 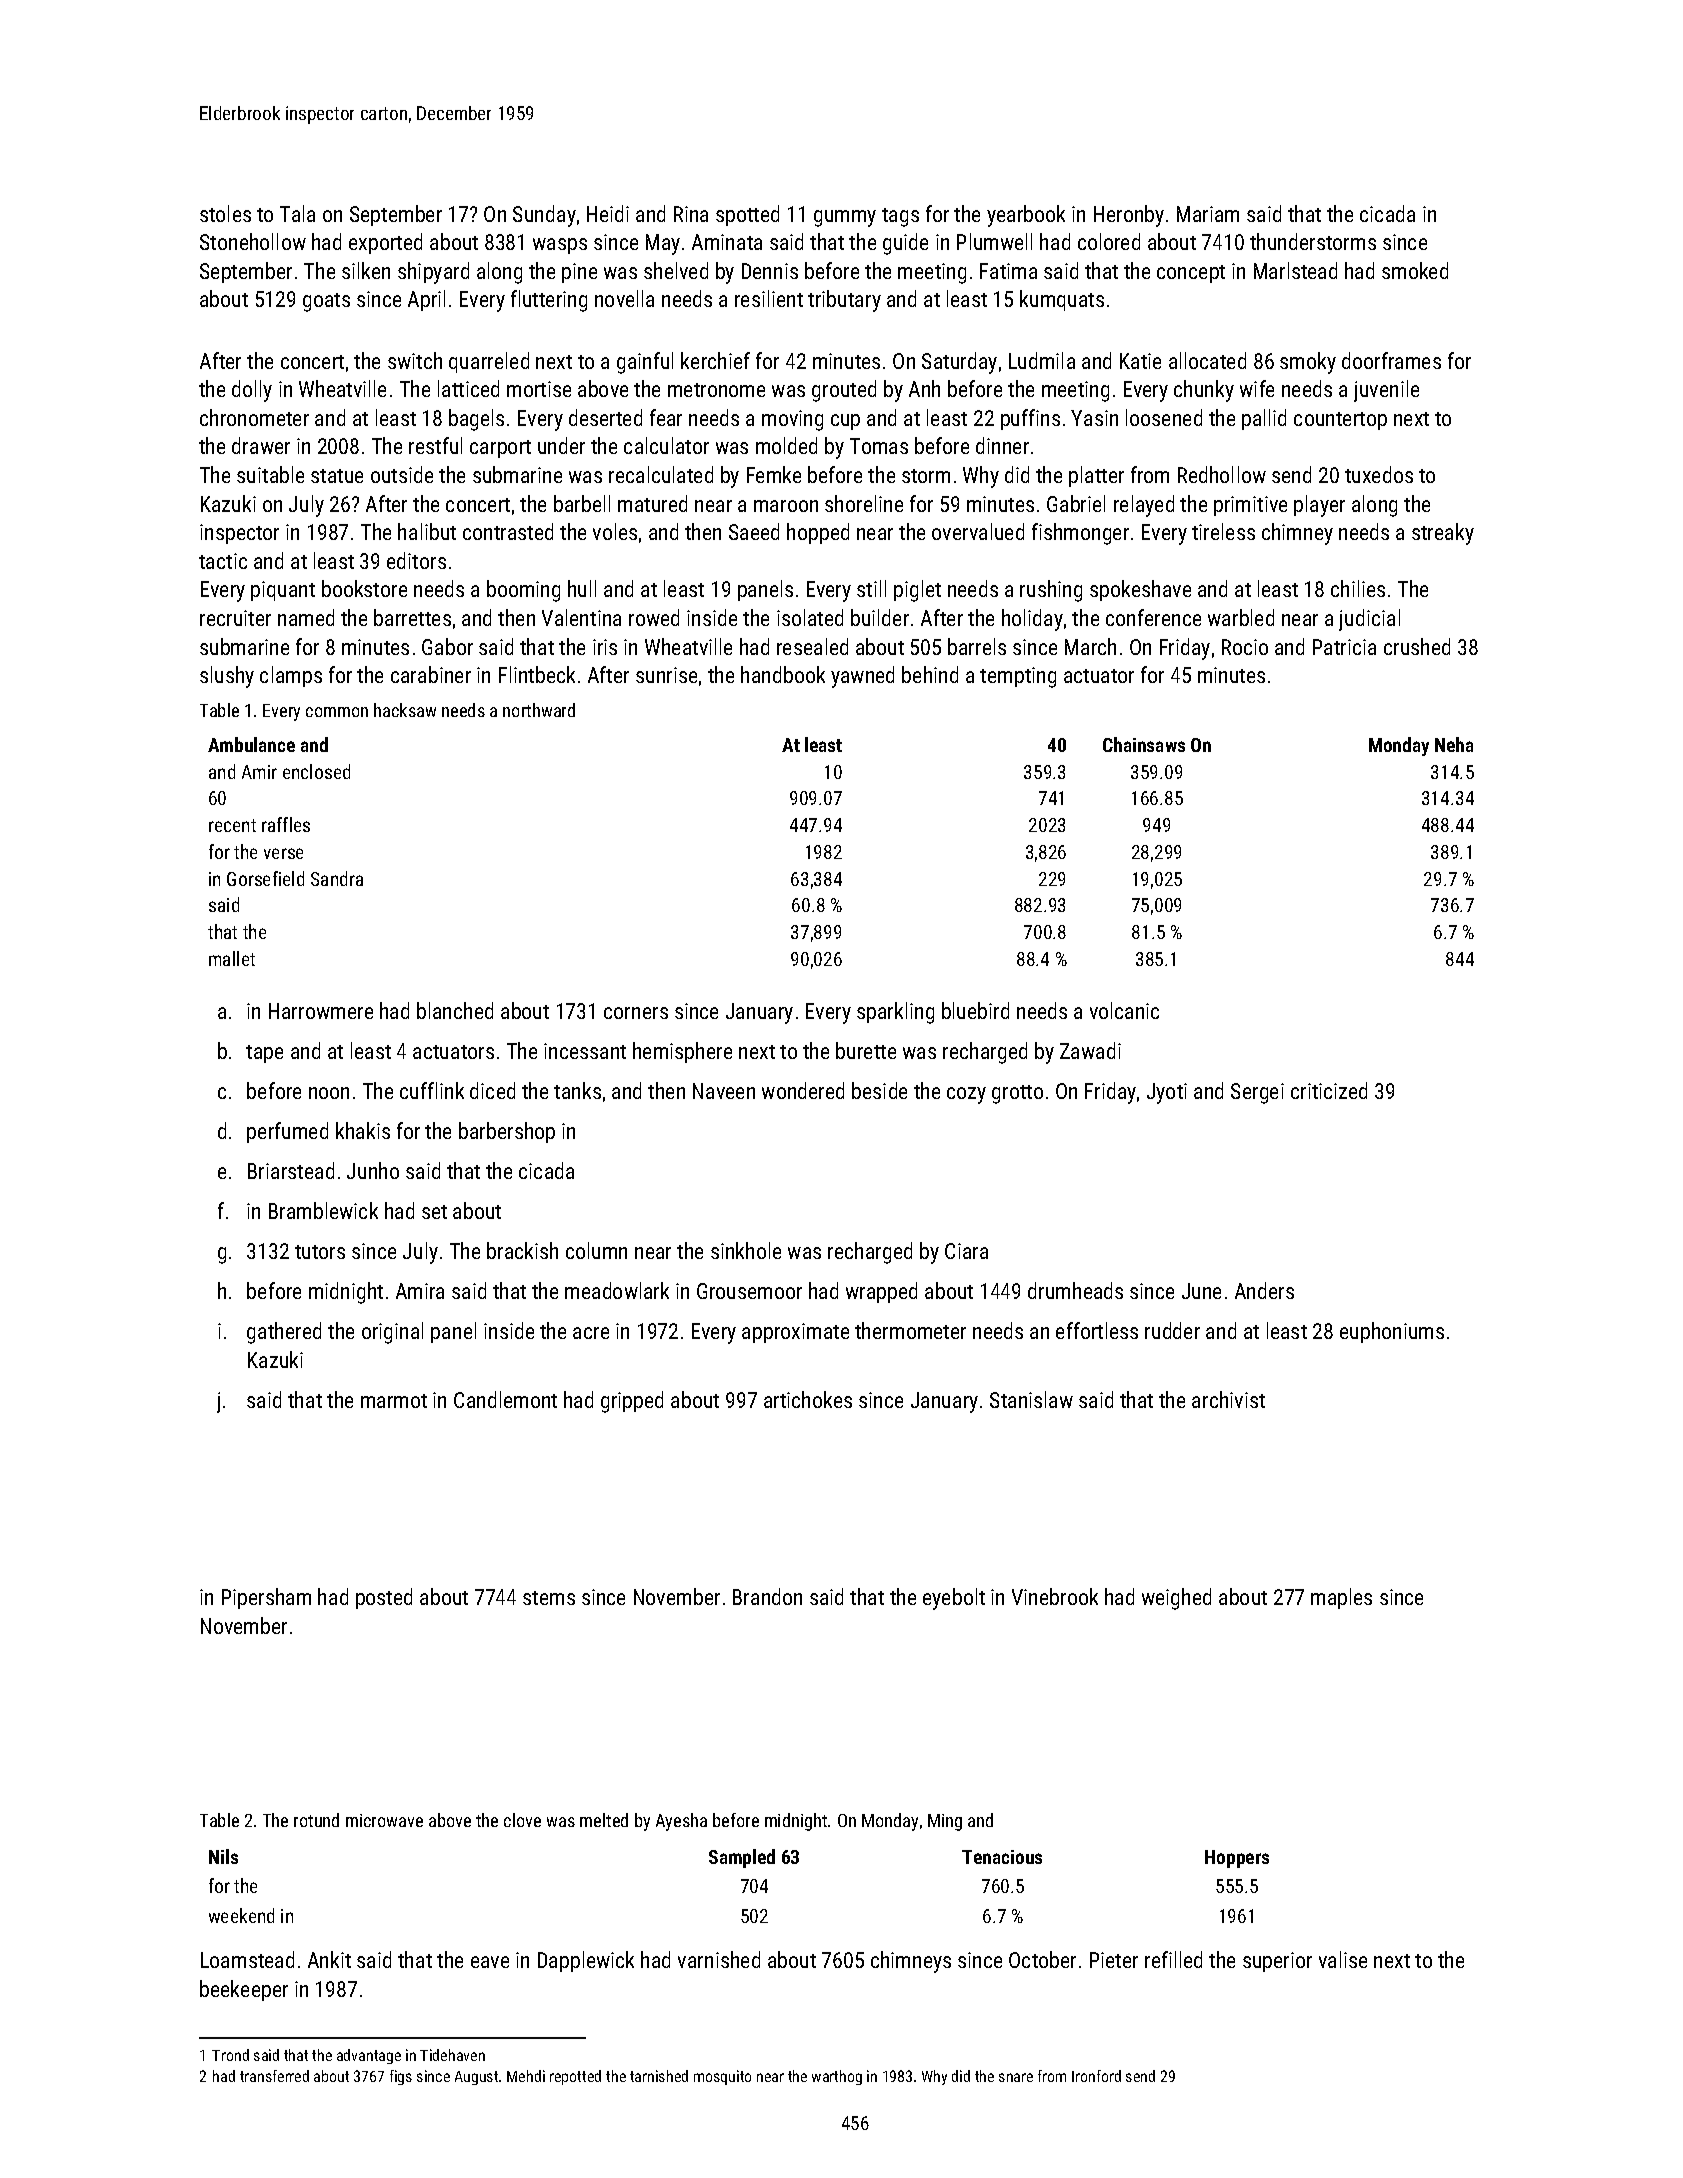 What do you see at coordinates (808, 1399) in the image?
I see `artichokes` at bounding box center [808, 1399].
